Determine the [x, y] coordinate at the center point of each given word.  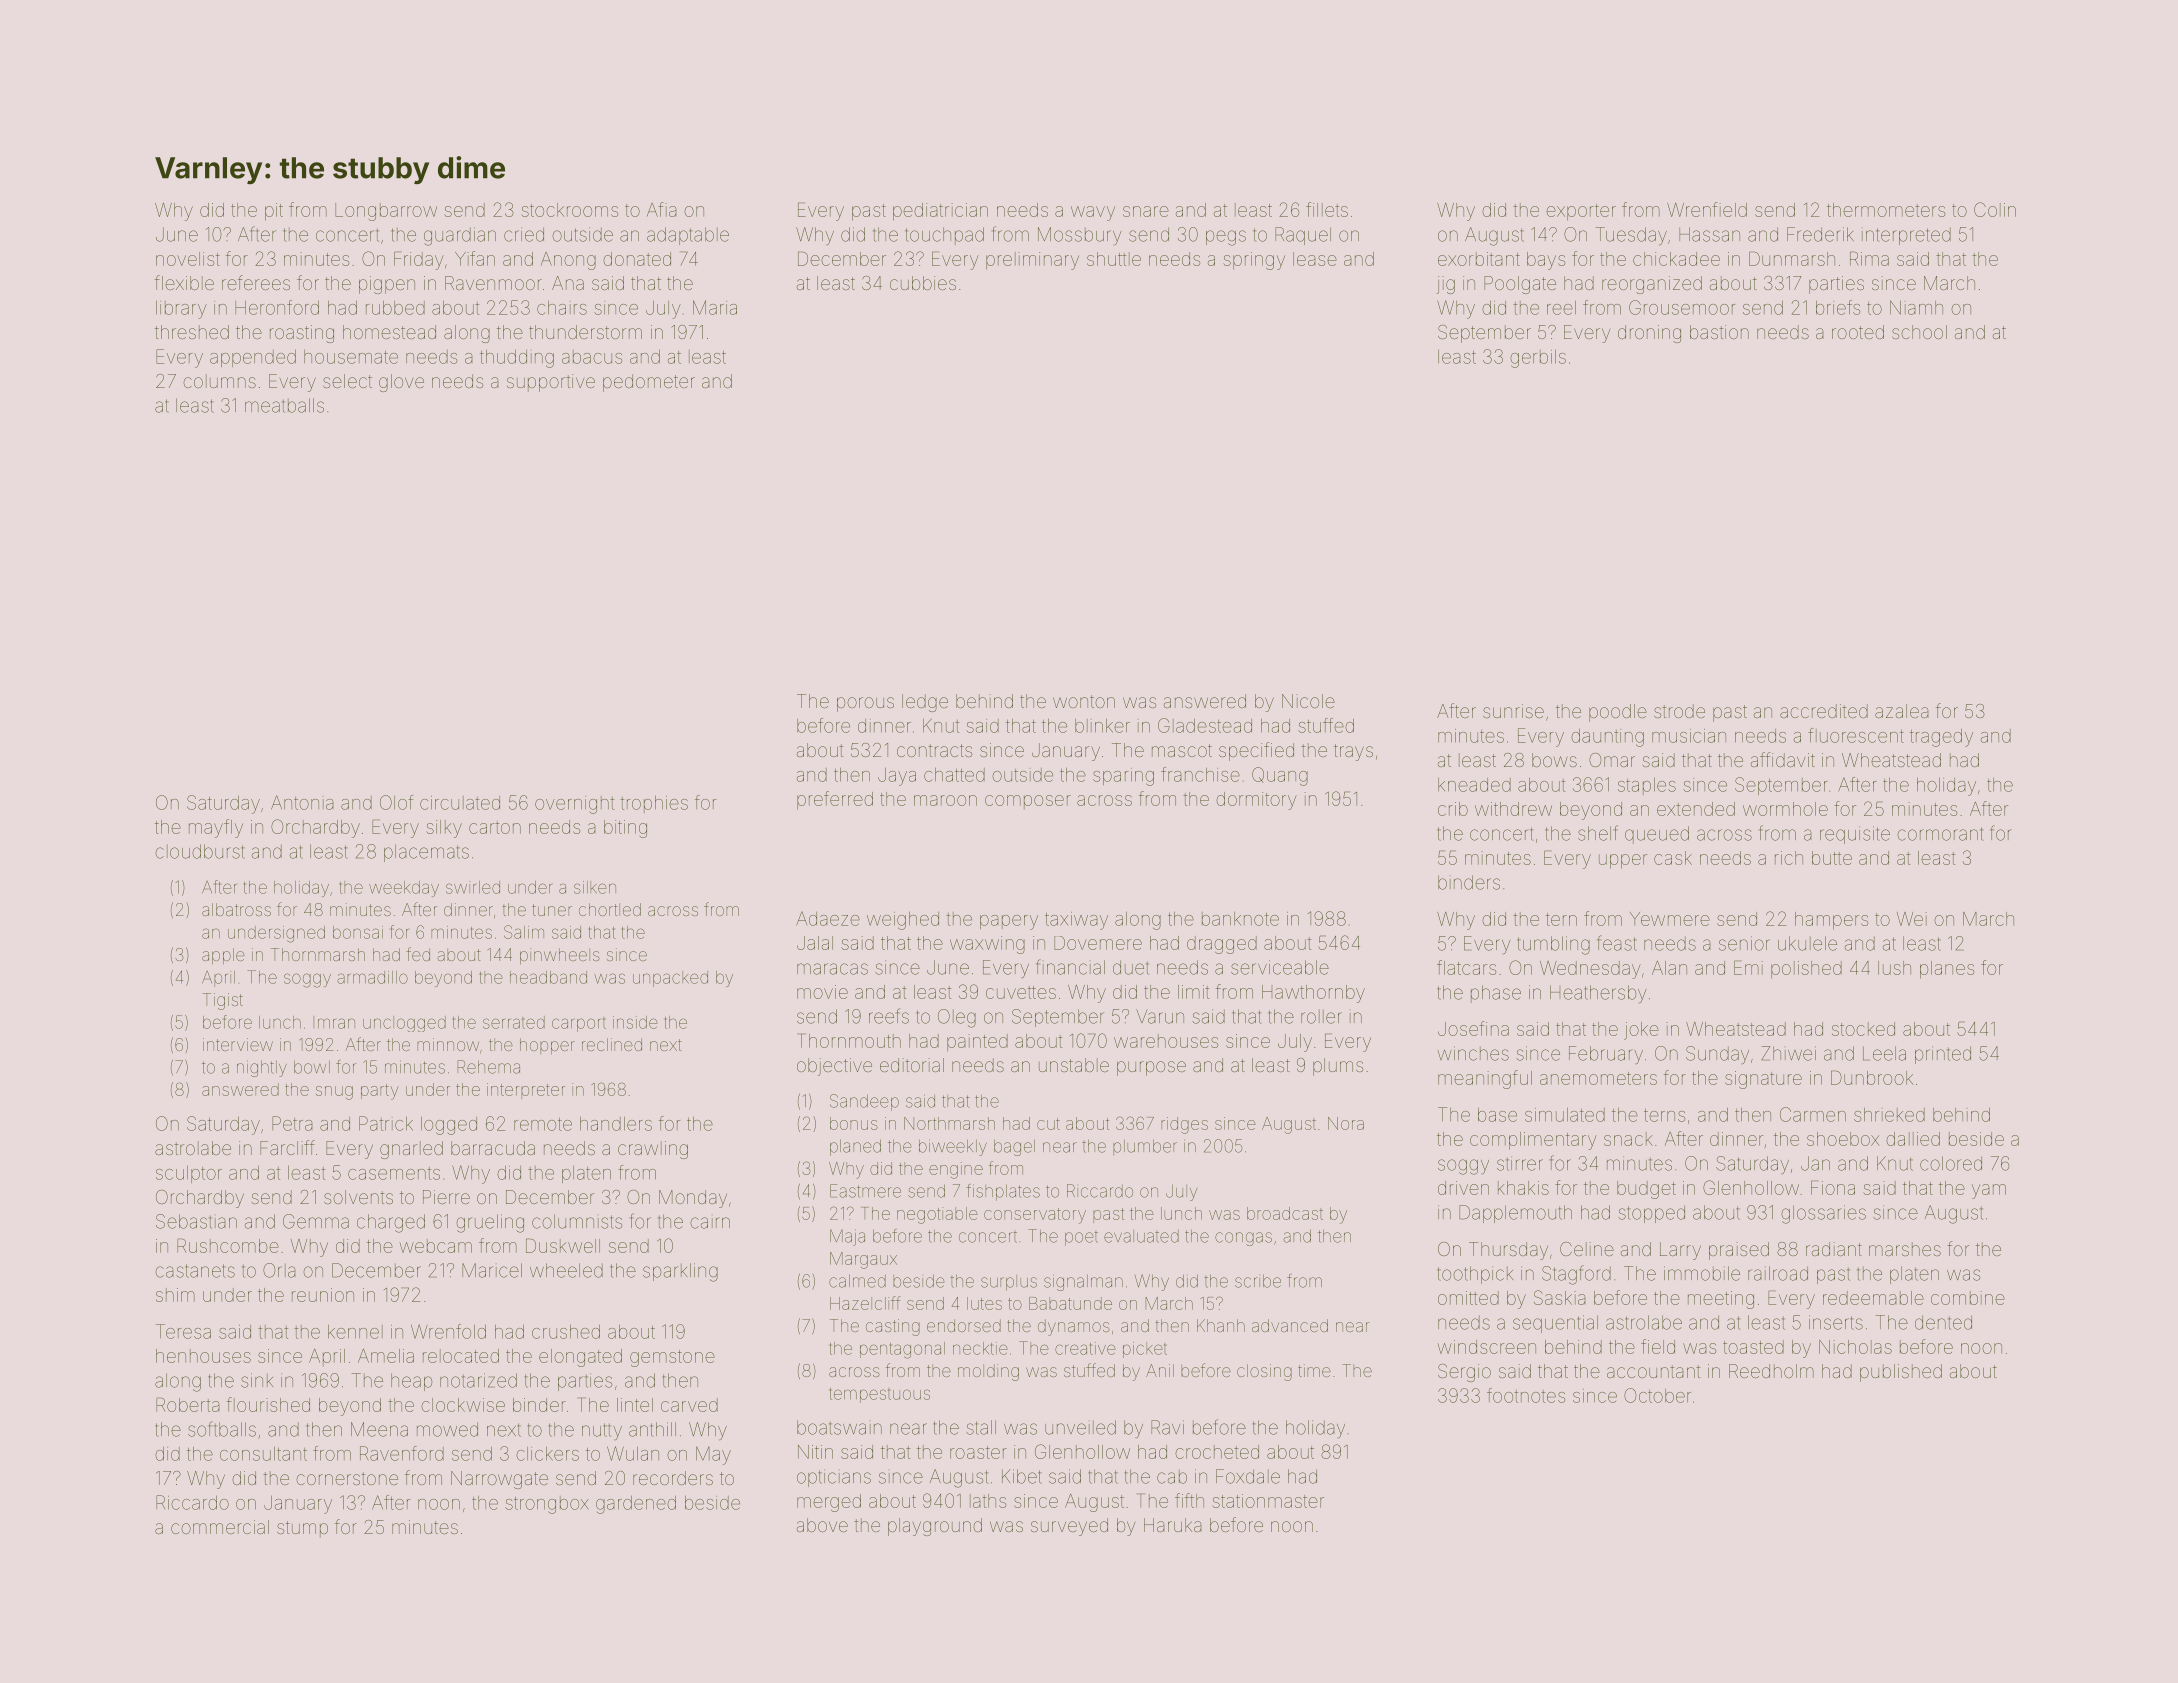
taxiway [1076, 921]
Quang [1280, 776]
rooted [1858, 332]
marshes [1905, 1249]
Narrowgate [499, 1480]
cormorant [1940, 834]
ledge [925, 703]
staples [1647, 786]
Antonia [302, 802]
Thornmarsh [318, 954]
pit [274, 212]
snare [1146, 211]
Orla [279, 1270]
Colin [1995, 209]
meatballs [284, 405]
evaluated [1141, 1236]
